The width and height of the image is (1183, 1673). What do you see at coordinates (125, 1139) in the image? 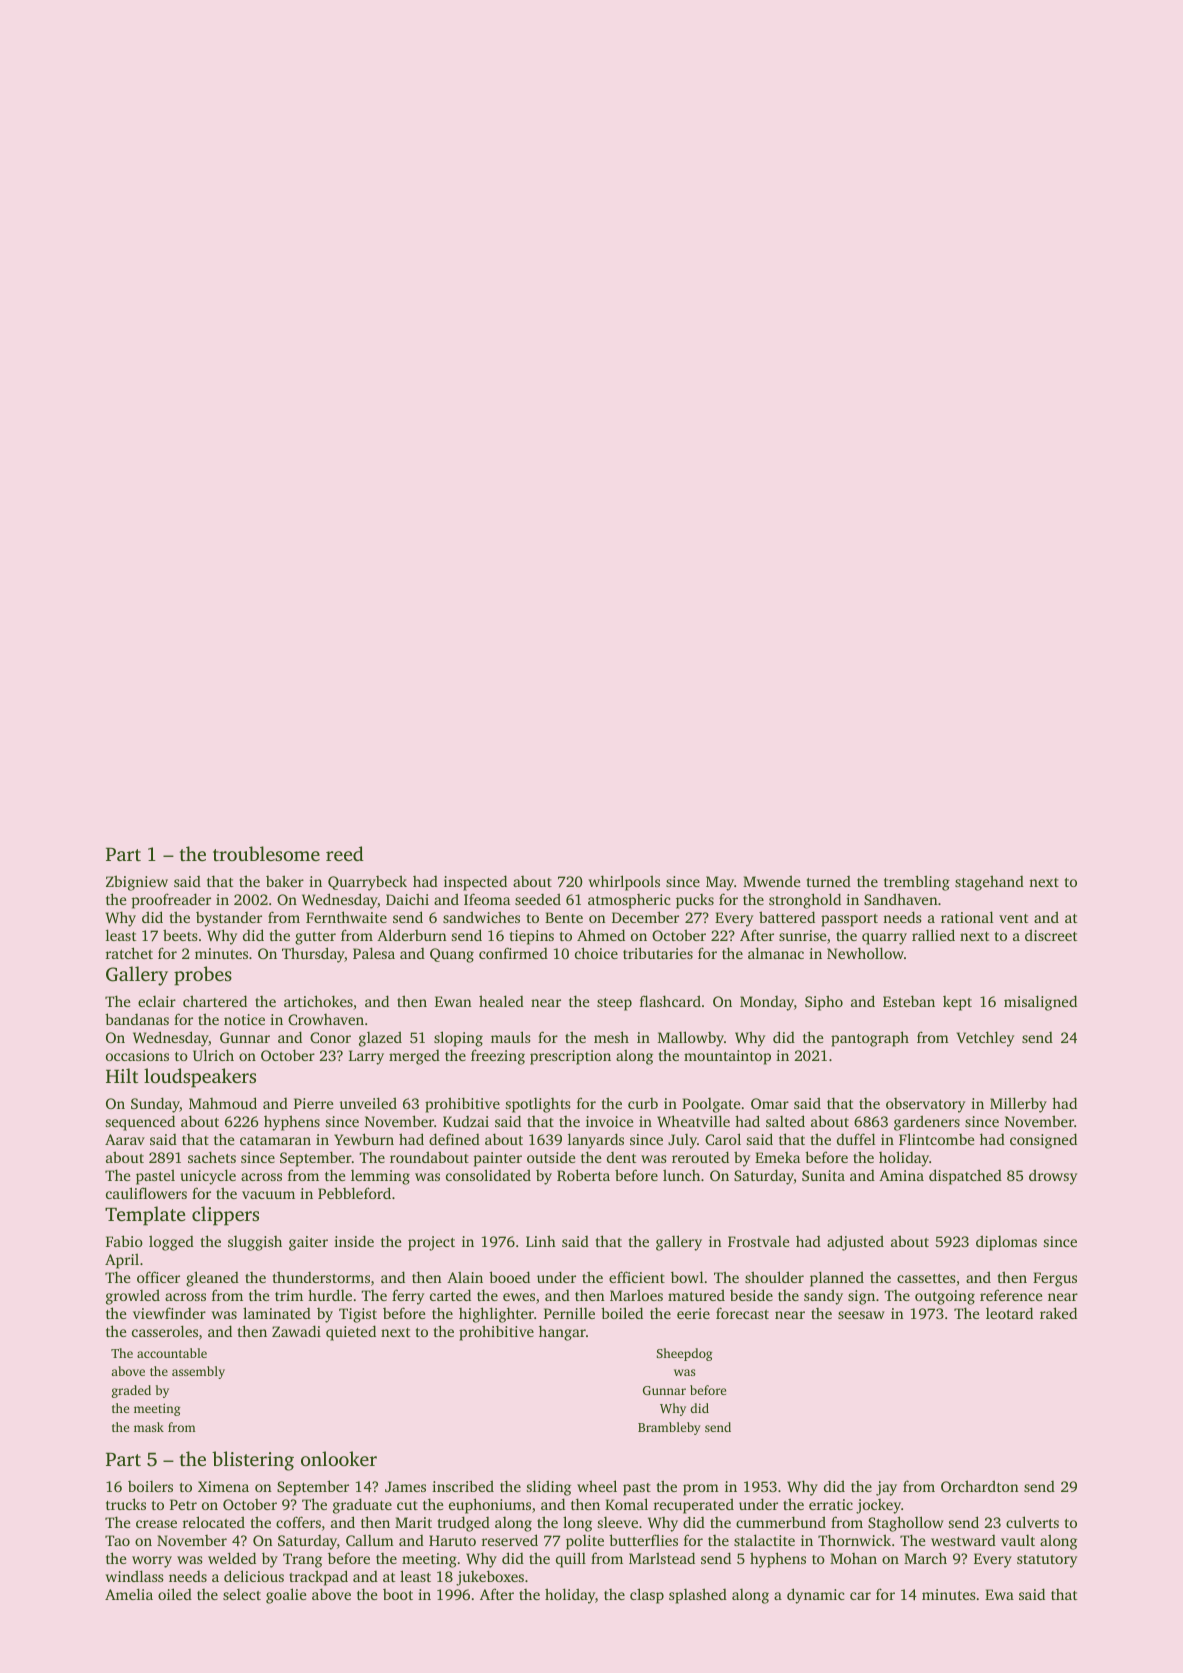
I see `Aarav` at bounding box center [125, 1139].
